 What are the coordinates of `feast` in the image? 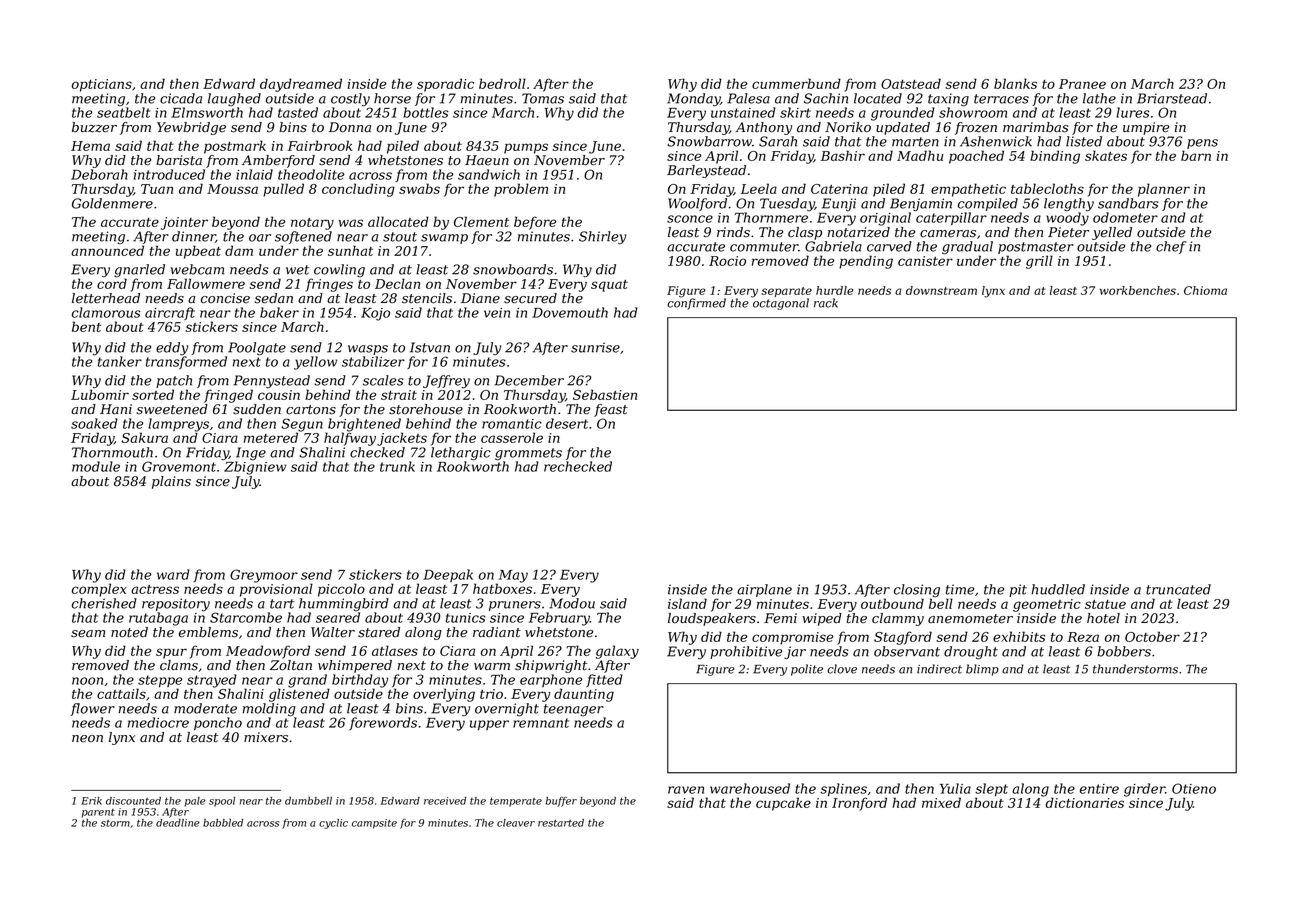 It's located at (611, 410).
